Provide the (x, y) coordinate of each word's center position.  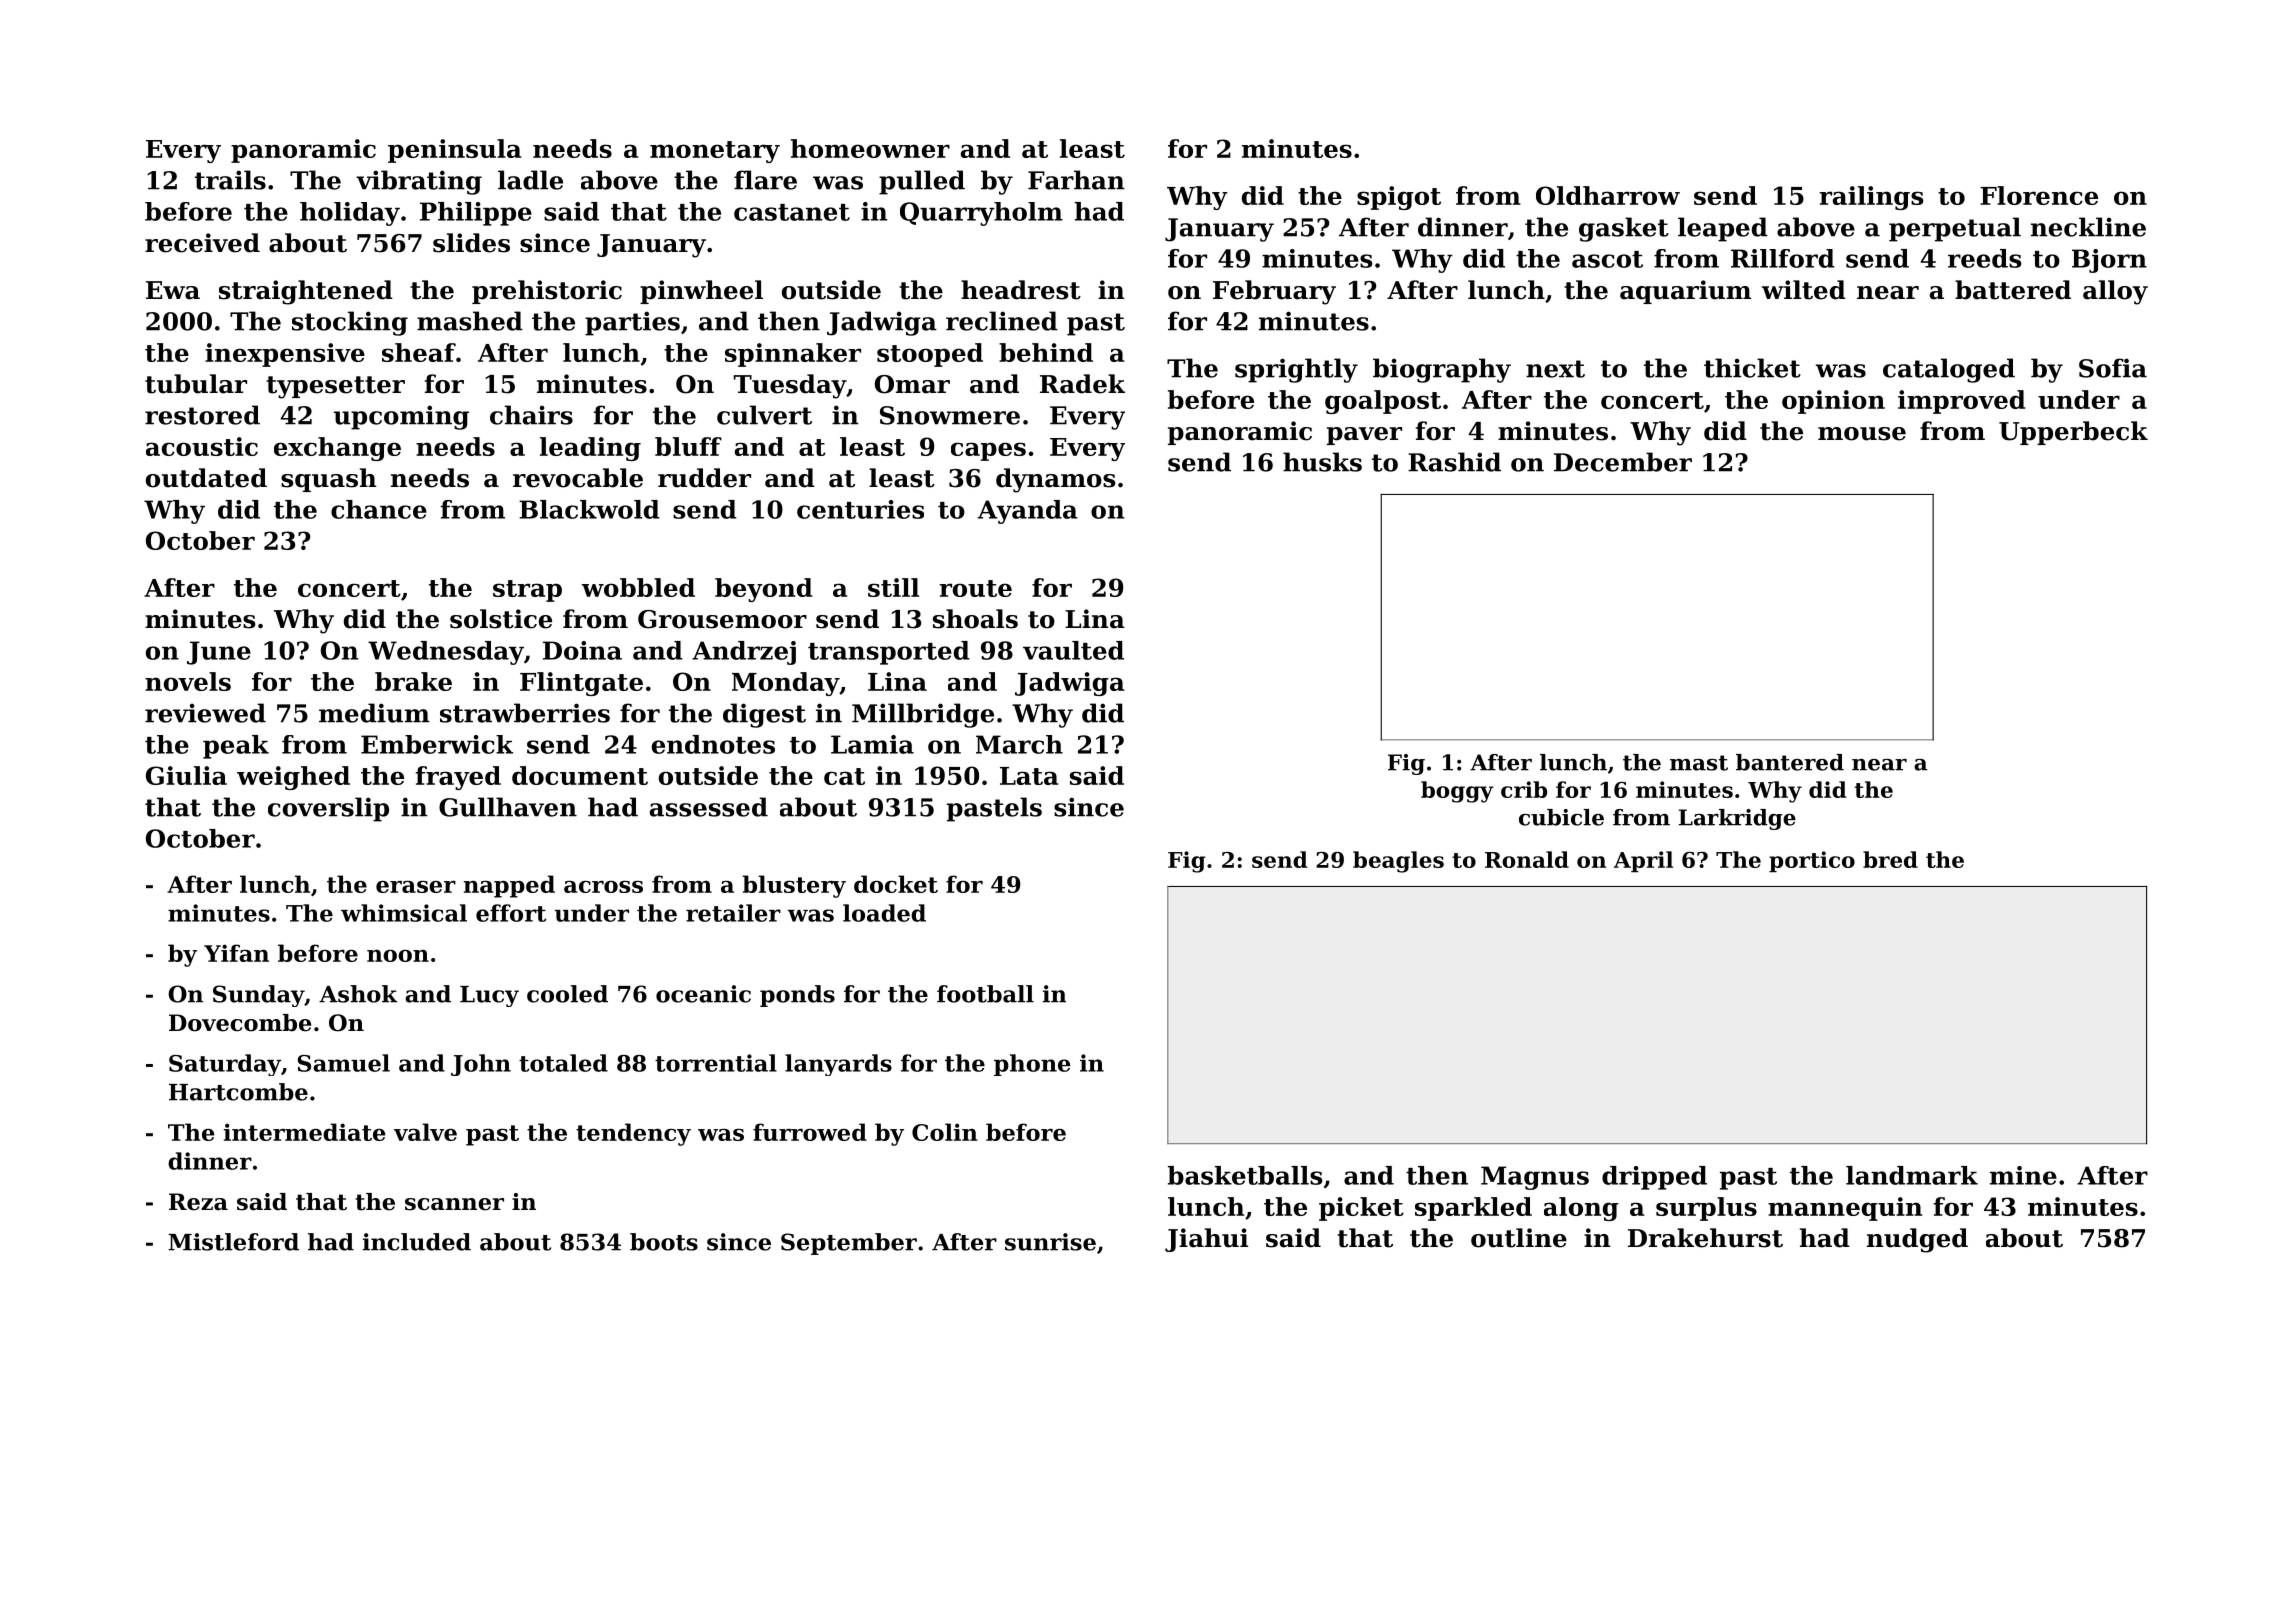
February (1274, 292)
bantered (1790, 762)
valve (425, 1132)
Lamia (872, 744)
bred (1890, 859)
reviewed (205, 713)
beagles (1398, 862)
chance (379, 509)
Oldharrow (1608, 195)
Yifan (236, 953)
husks (1322, 462)
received (202, 243)
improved (1961, 402)
